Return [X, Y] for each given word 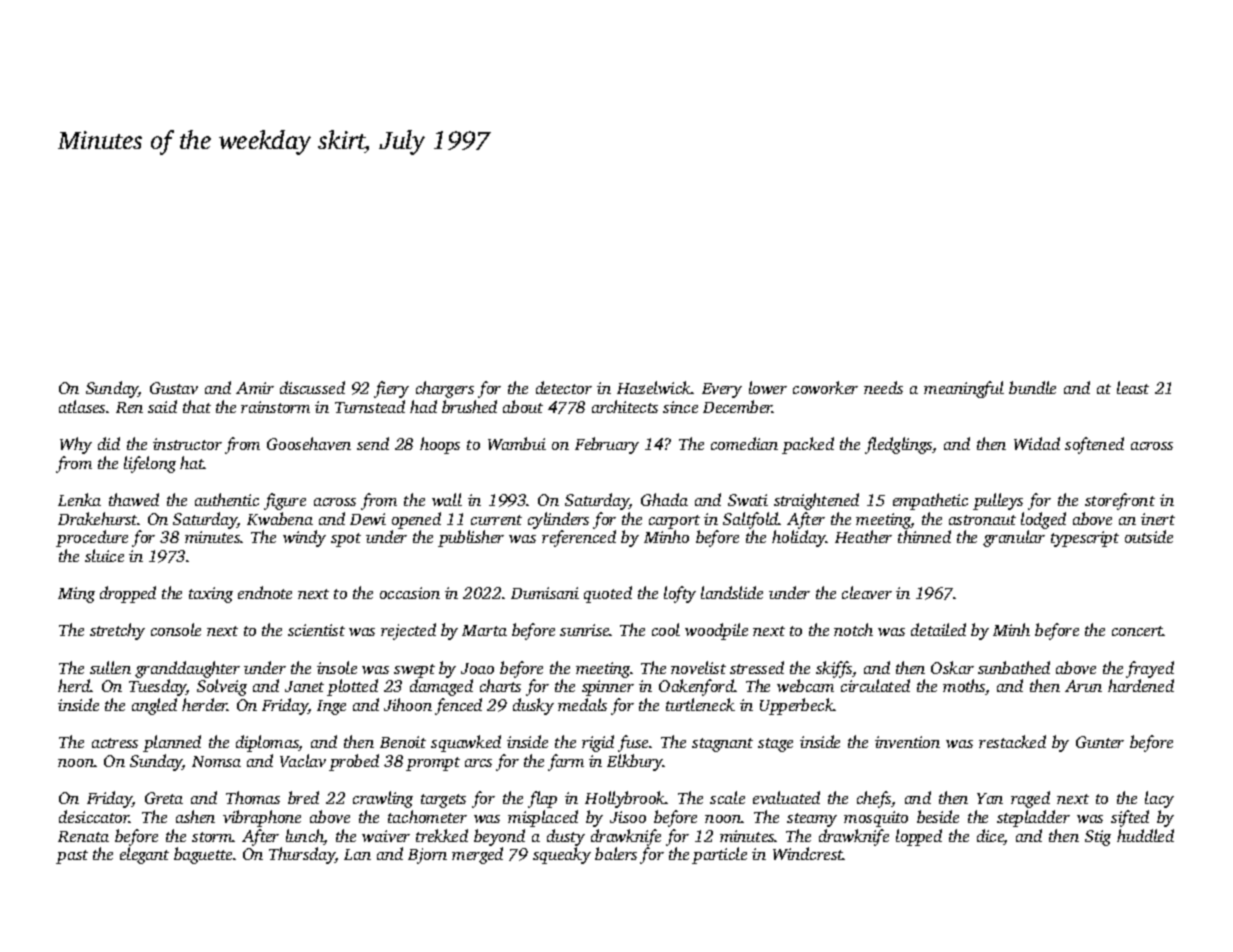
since [680, 407]
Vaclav [303, 760]
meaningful [964, 389]
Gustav [174, 388]
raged [1030, 799]
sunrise [585, 630]
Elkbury [635, 762]
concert [1137, 631]
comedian [744, 443]
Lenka [79, 499]
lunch [305, 837]
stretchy [117, 631]
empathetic [930, 501]
